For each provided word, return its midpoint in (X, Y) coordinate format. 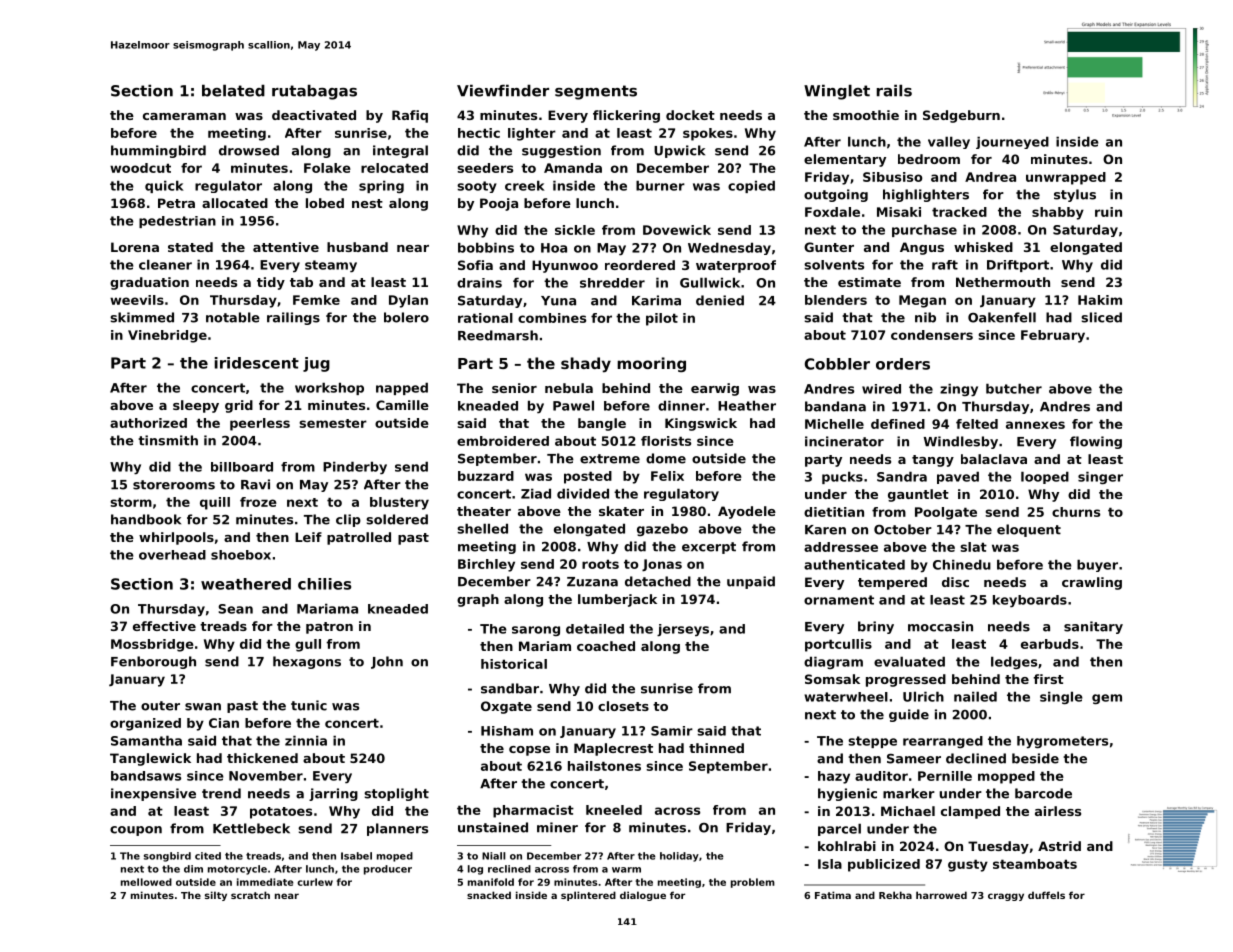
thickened (262, 758)
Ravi (255, 484)
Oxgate (506, 707)
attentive (286, 247)
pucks (842, 477)
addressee (841, 547)
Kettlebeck (251, 828)
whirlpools (176, 538)
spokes (708, 134)
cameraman (184, 116)
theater (484, 511)
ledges (1014, 662)
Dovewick (677, 230)
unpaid (751, 582)
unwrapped (1066, 178)
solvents (834, 265)
